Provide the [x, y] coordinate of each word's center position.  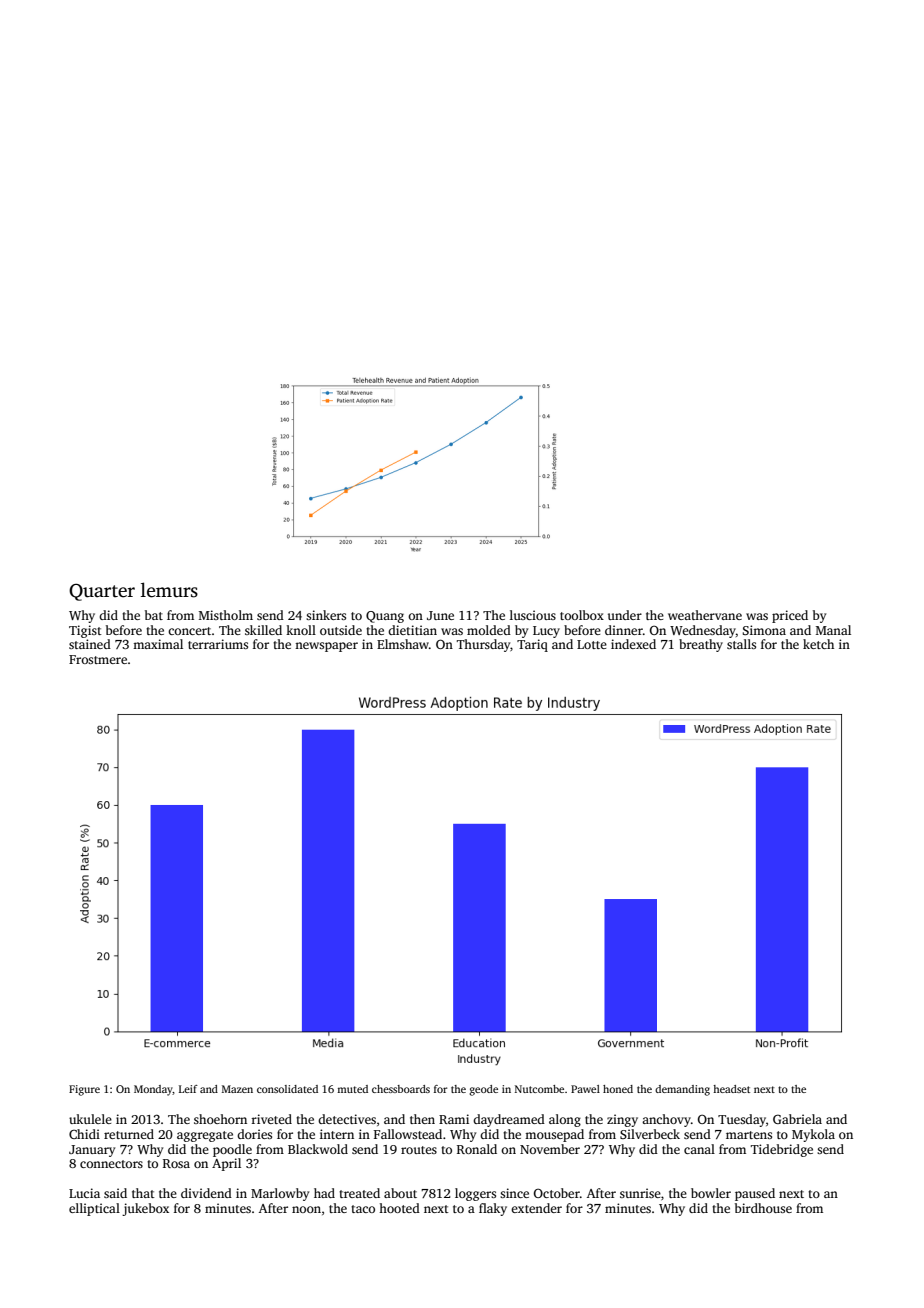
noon [306, 1209]
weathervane [705, 615]
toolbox [582, 615]
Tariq [532, 645]
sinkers [326, 615]
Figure [84, 1090]
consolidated [287, 1089]
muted [352, 1089]
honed [618, 1089]
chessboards [401, 1089]
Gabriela [797, 1119]
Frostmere [98, 659]
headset [731, 1089]
